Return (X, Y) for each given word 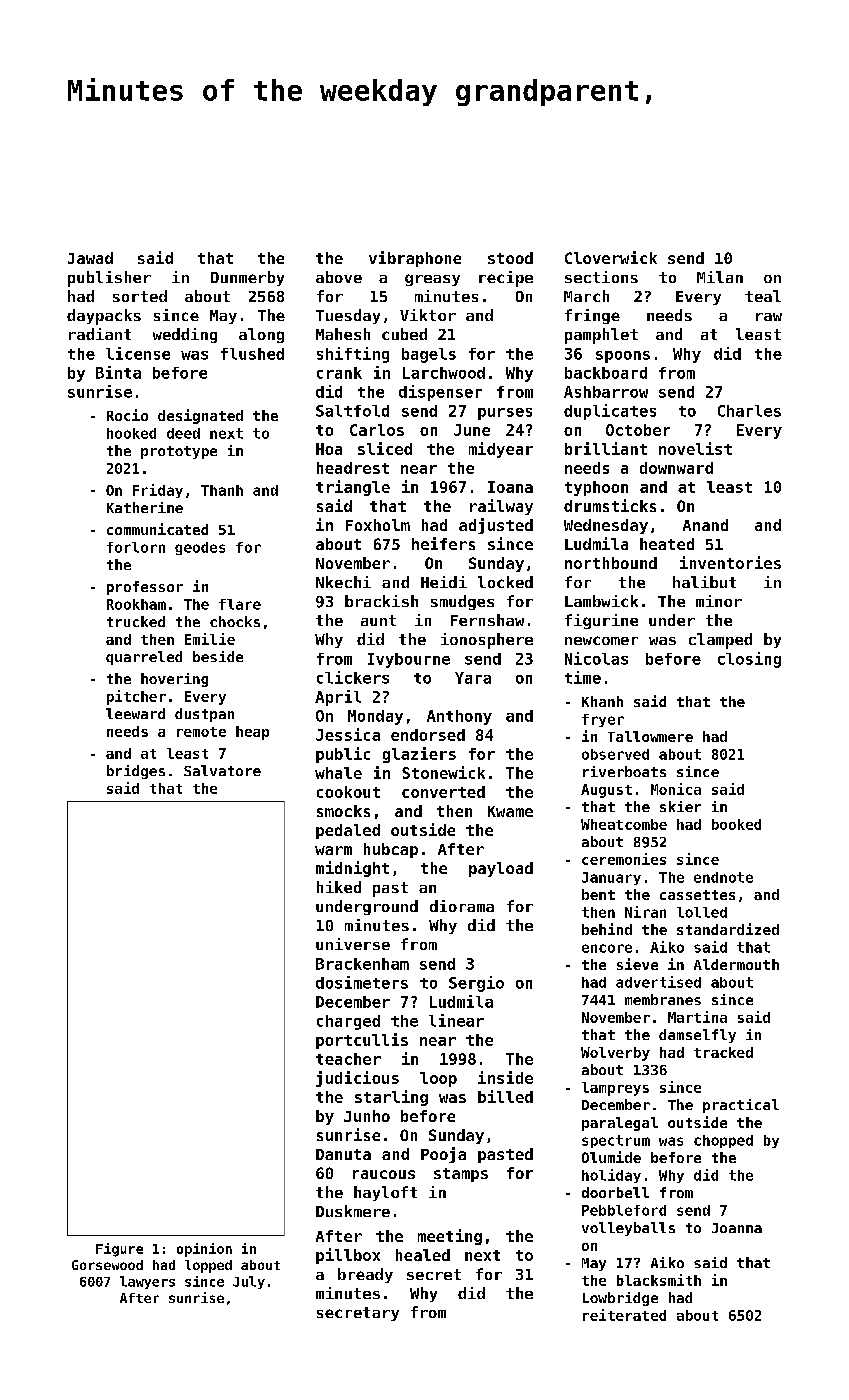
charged (348, 1022)
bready (365, 1275)
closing (749, 660)
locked (505, 582)
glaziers (419, 755)
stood (510, 258)
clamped (720, 641)
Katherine (145, 507)
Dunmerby (247, 278)
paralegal (620, 1124)
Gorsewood (107, 1265)
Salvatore (222, 770)
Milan (720, 277)
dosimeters (362, 982)
